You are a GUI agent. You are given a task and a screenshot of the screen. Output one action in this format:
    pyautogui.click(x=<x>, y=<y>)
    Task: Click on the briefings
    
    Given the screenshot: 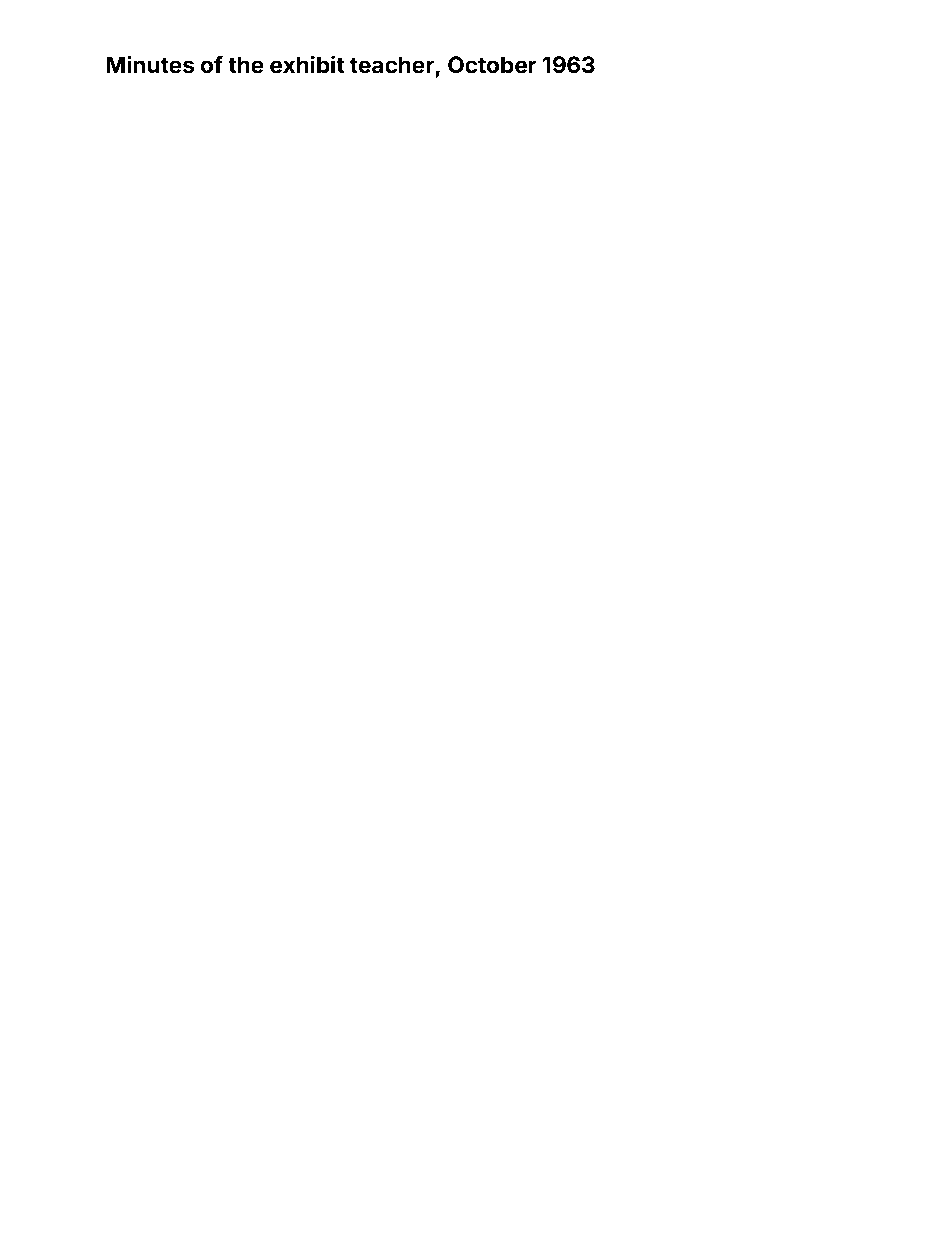 What is the action you would take?
    pyautogui.click(x=127, y=1029)
